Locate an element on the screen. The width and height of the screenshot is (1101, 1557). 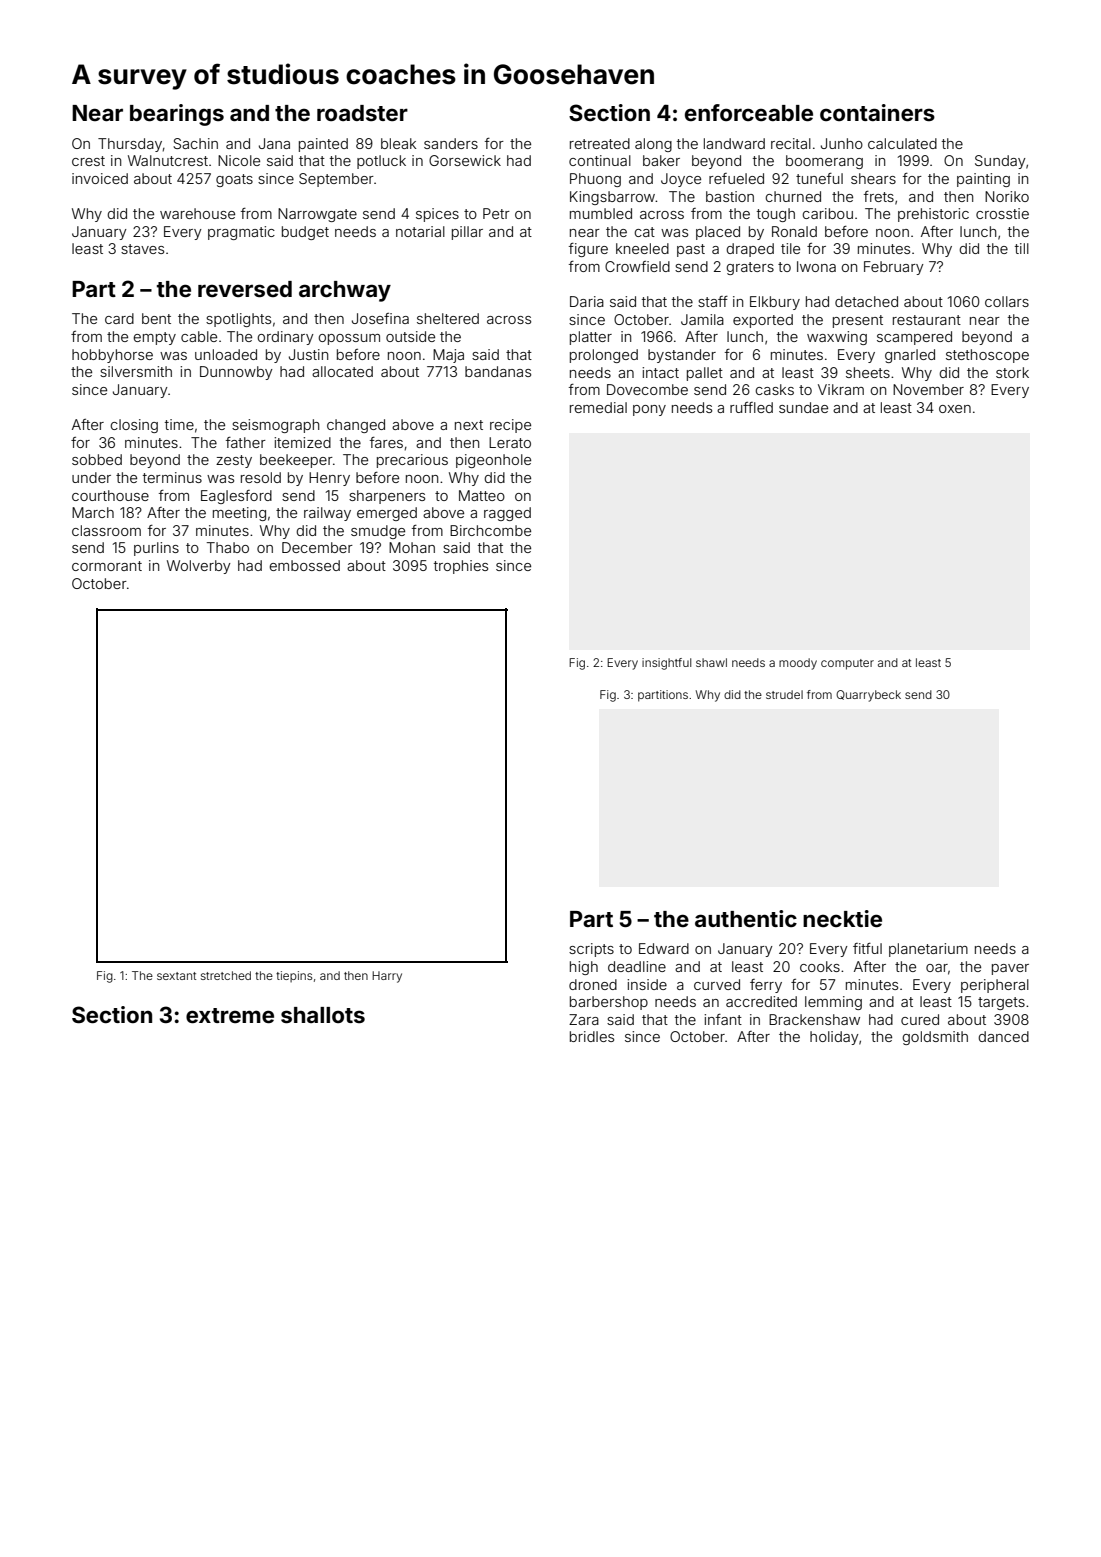
containers is located at coordinates (877, 112).
